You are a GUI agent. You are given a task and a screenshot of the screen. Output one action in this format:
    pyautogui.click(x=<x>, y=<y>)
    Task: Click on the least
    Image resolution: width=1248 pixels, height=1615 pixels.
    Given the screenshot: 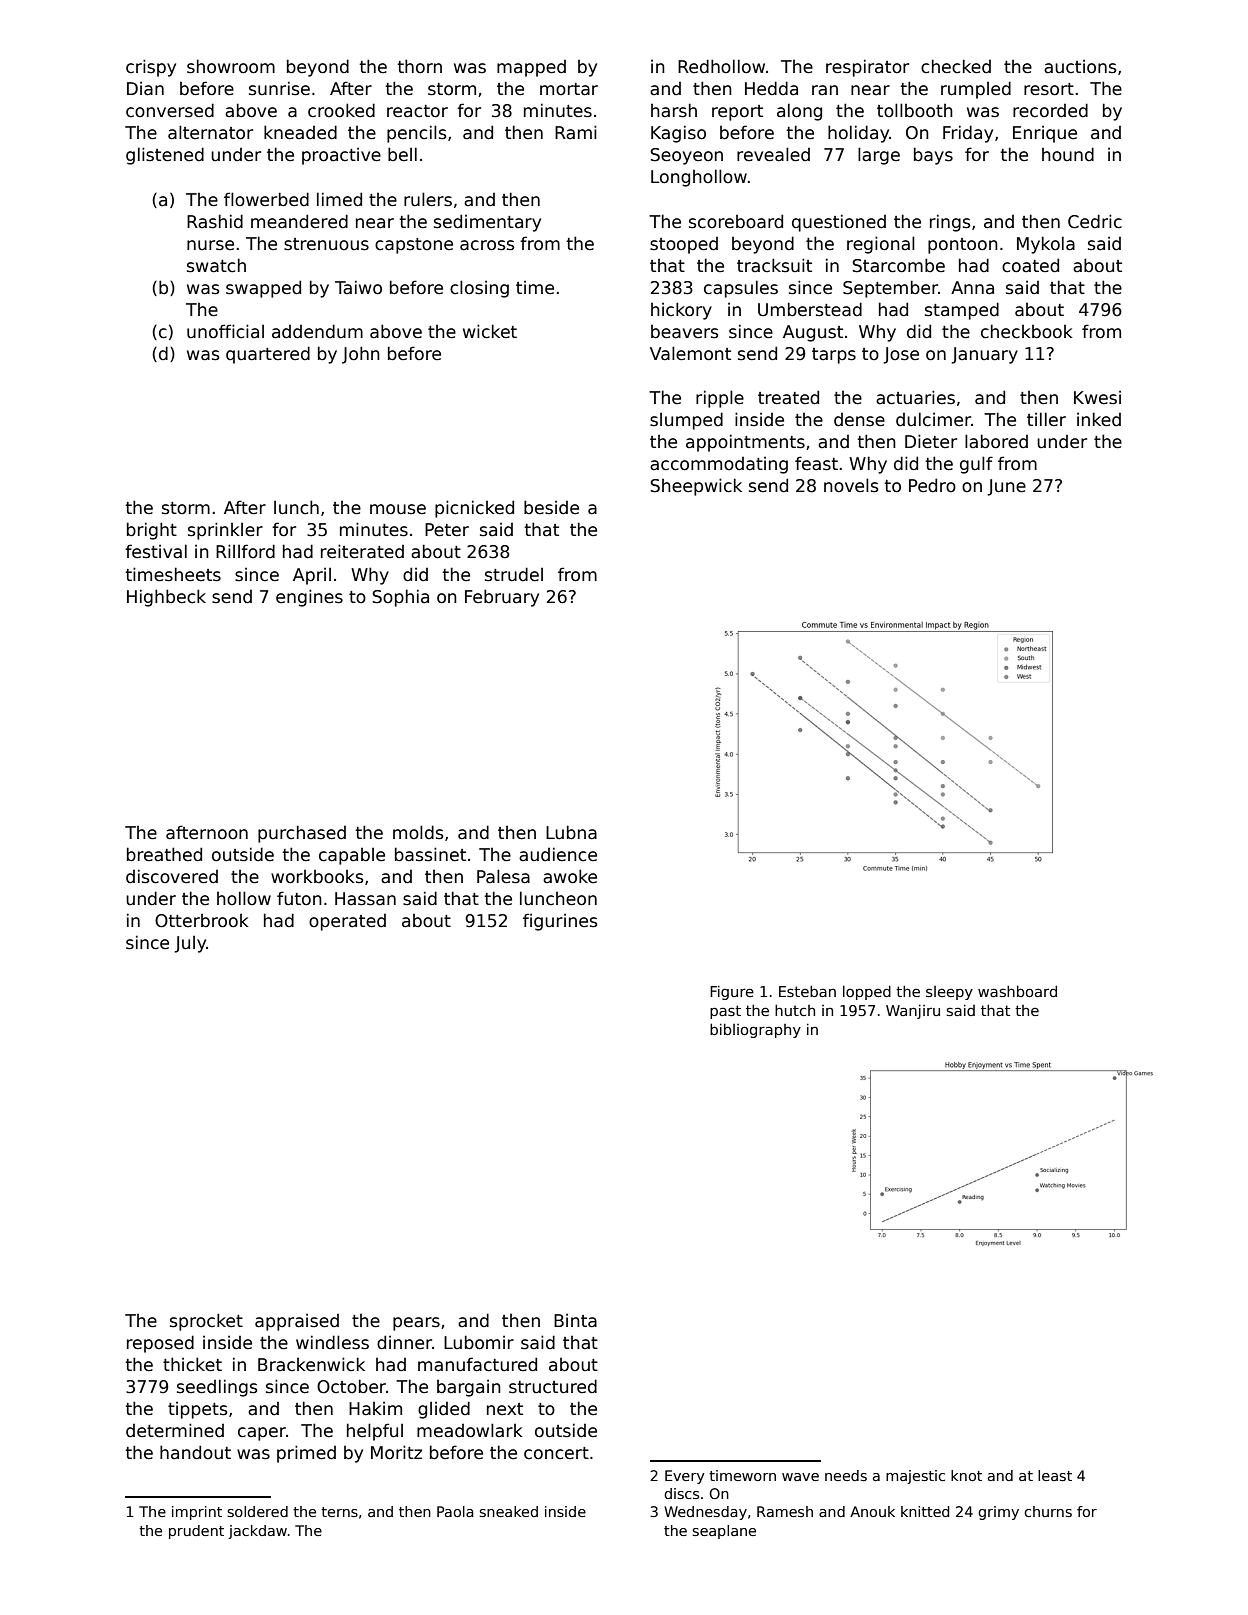 What is the action you would take?
    pyautogui.click(x=1055, y=1475)
